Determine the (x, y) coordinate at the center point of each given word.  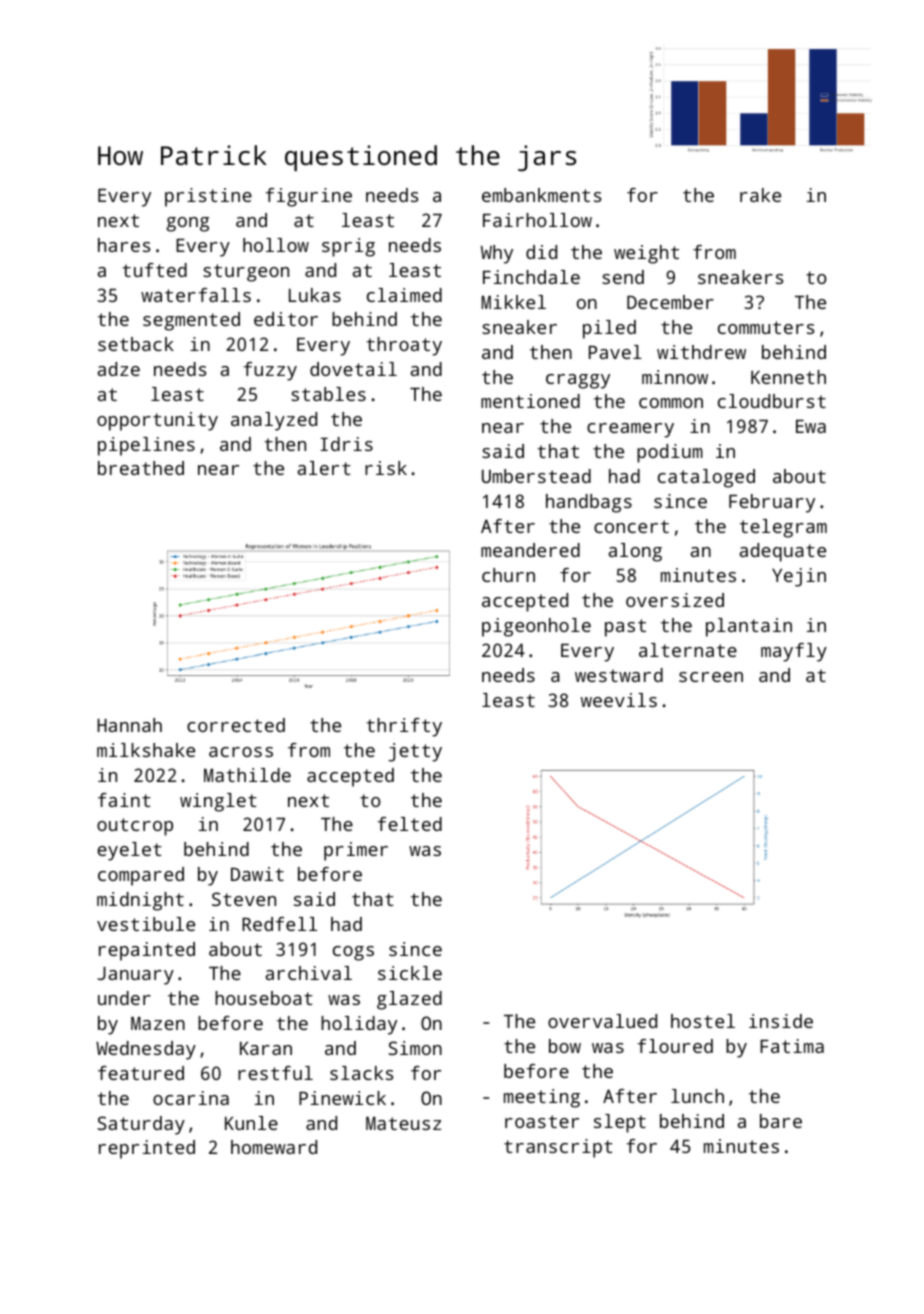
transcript (558, 1148)
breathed (141, 468)
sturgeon (246, 273)
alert (324, 468)
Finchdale (531, 277)
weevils (619, 700)
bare (781, 1121)
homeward (274, 1147)
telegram (783, 528)
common (671, 403)
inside (781, 1021)
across (241, 752)
